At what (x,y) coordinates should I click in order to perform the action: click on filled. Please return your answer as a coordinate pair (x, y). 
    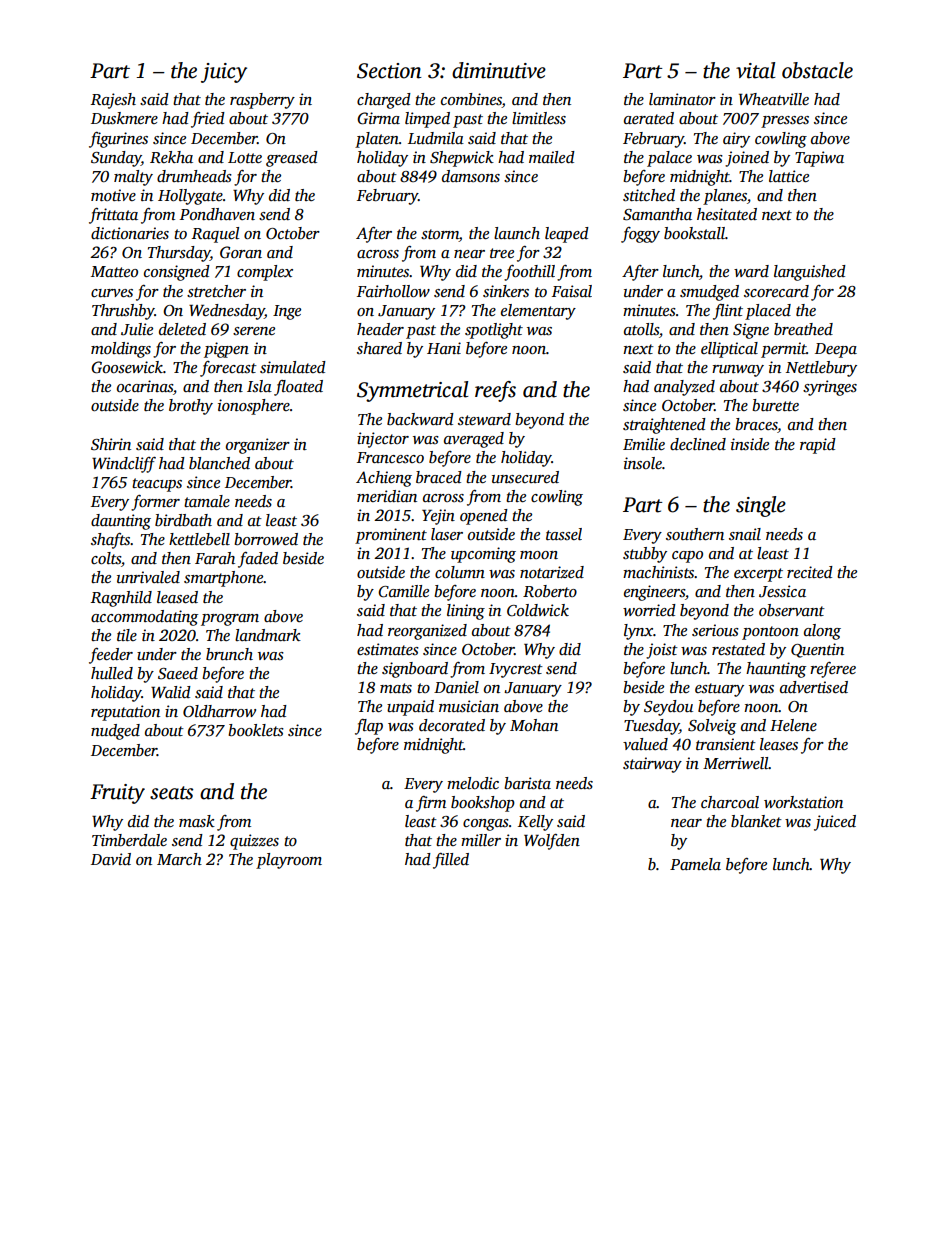
    Looking at the image, I should click on (451, 861).
